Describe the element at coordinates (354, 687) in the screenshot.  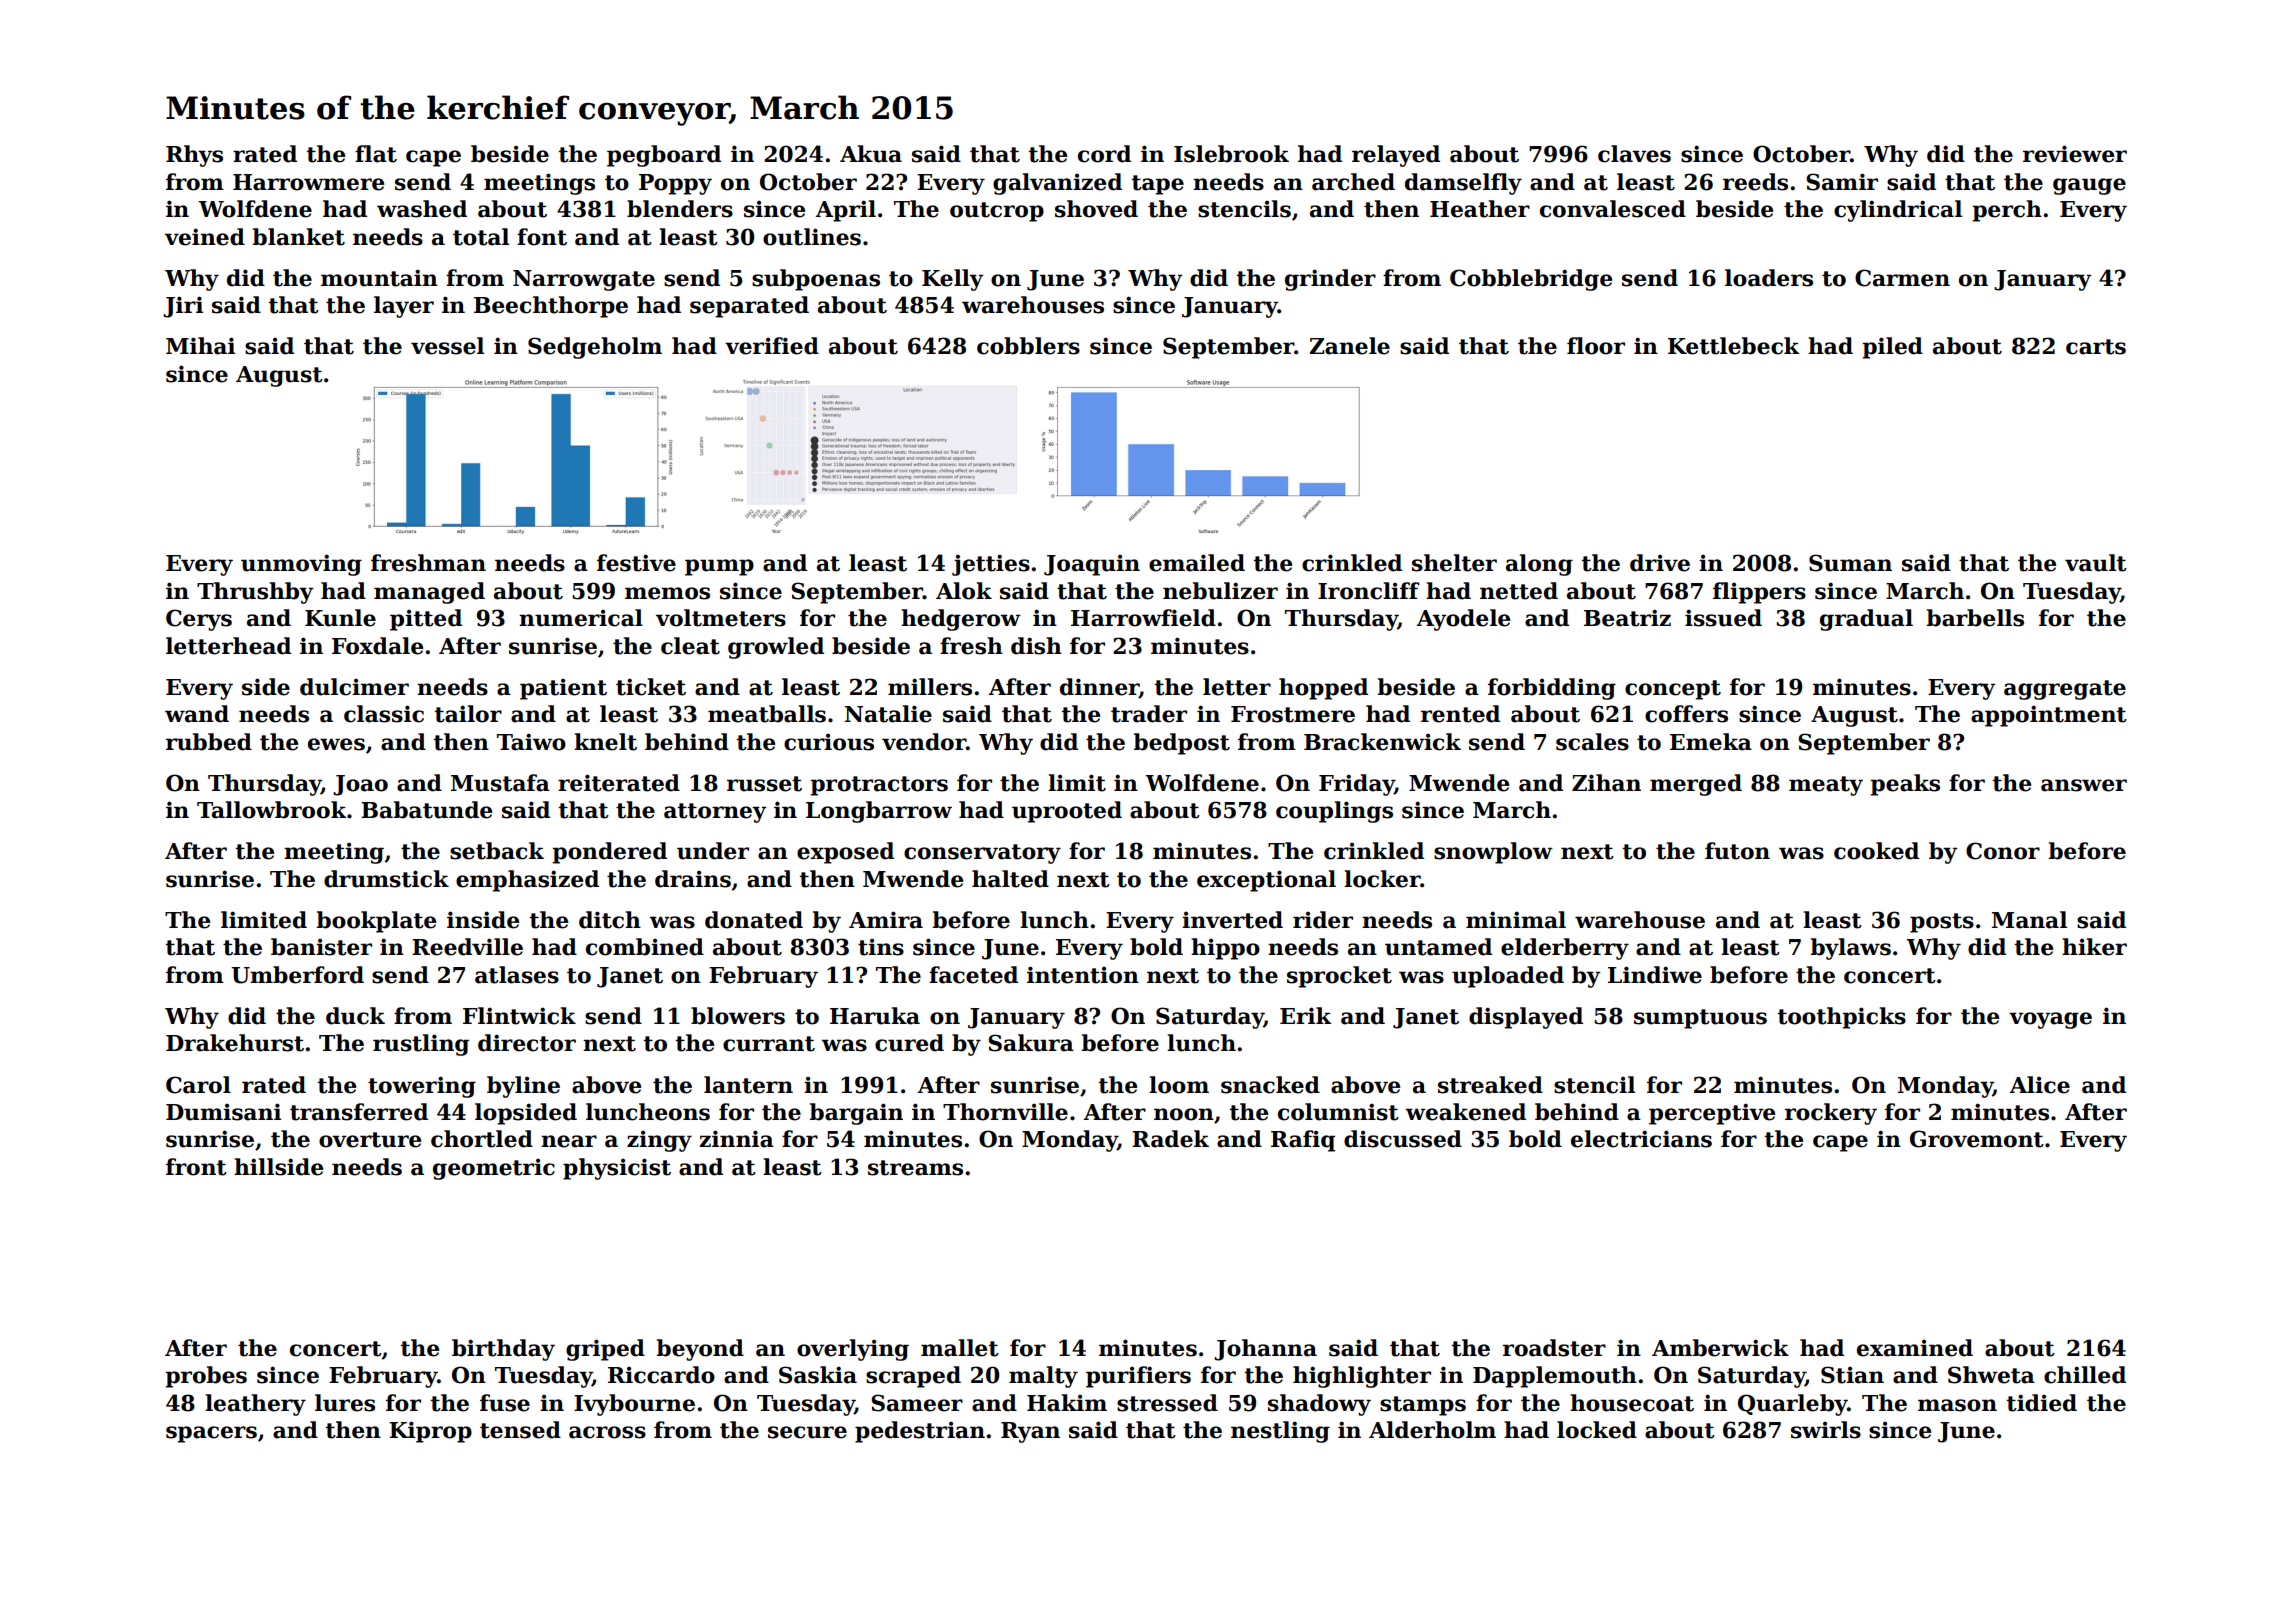
I see `dulcimer` at that location.
